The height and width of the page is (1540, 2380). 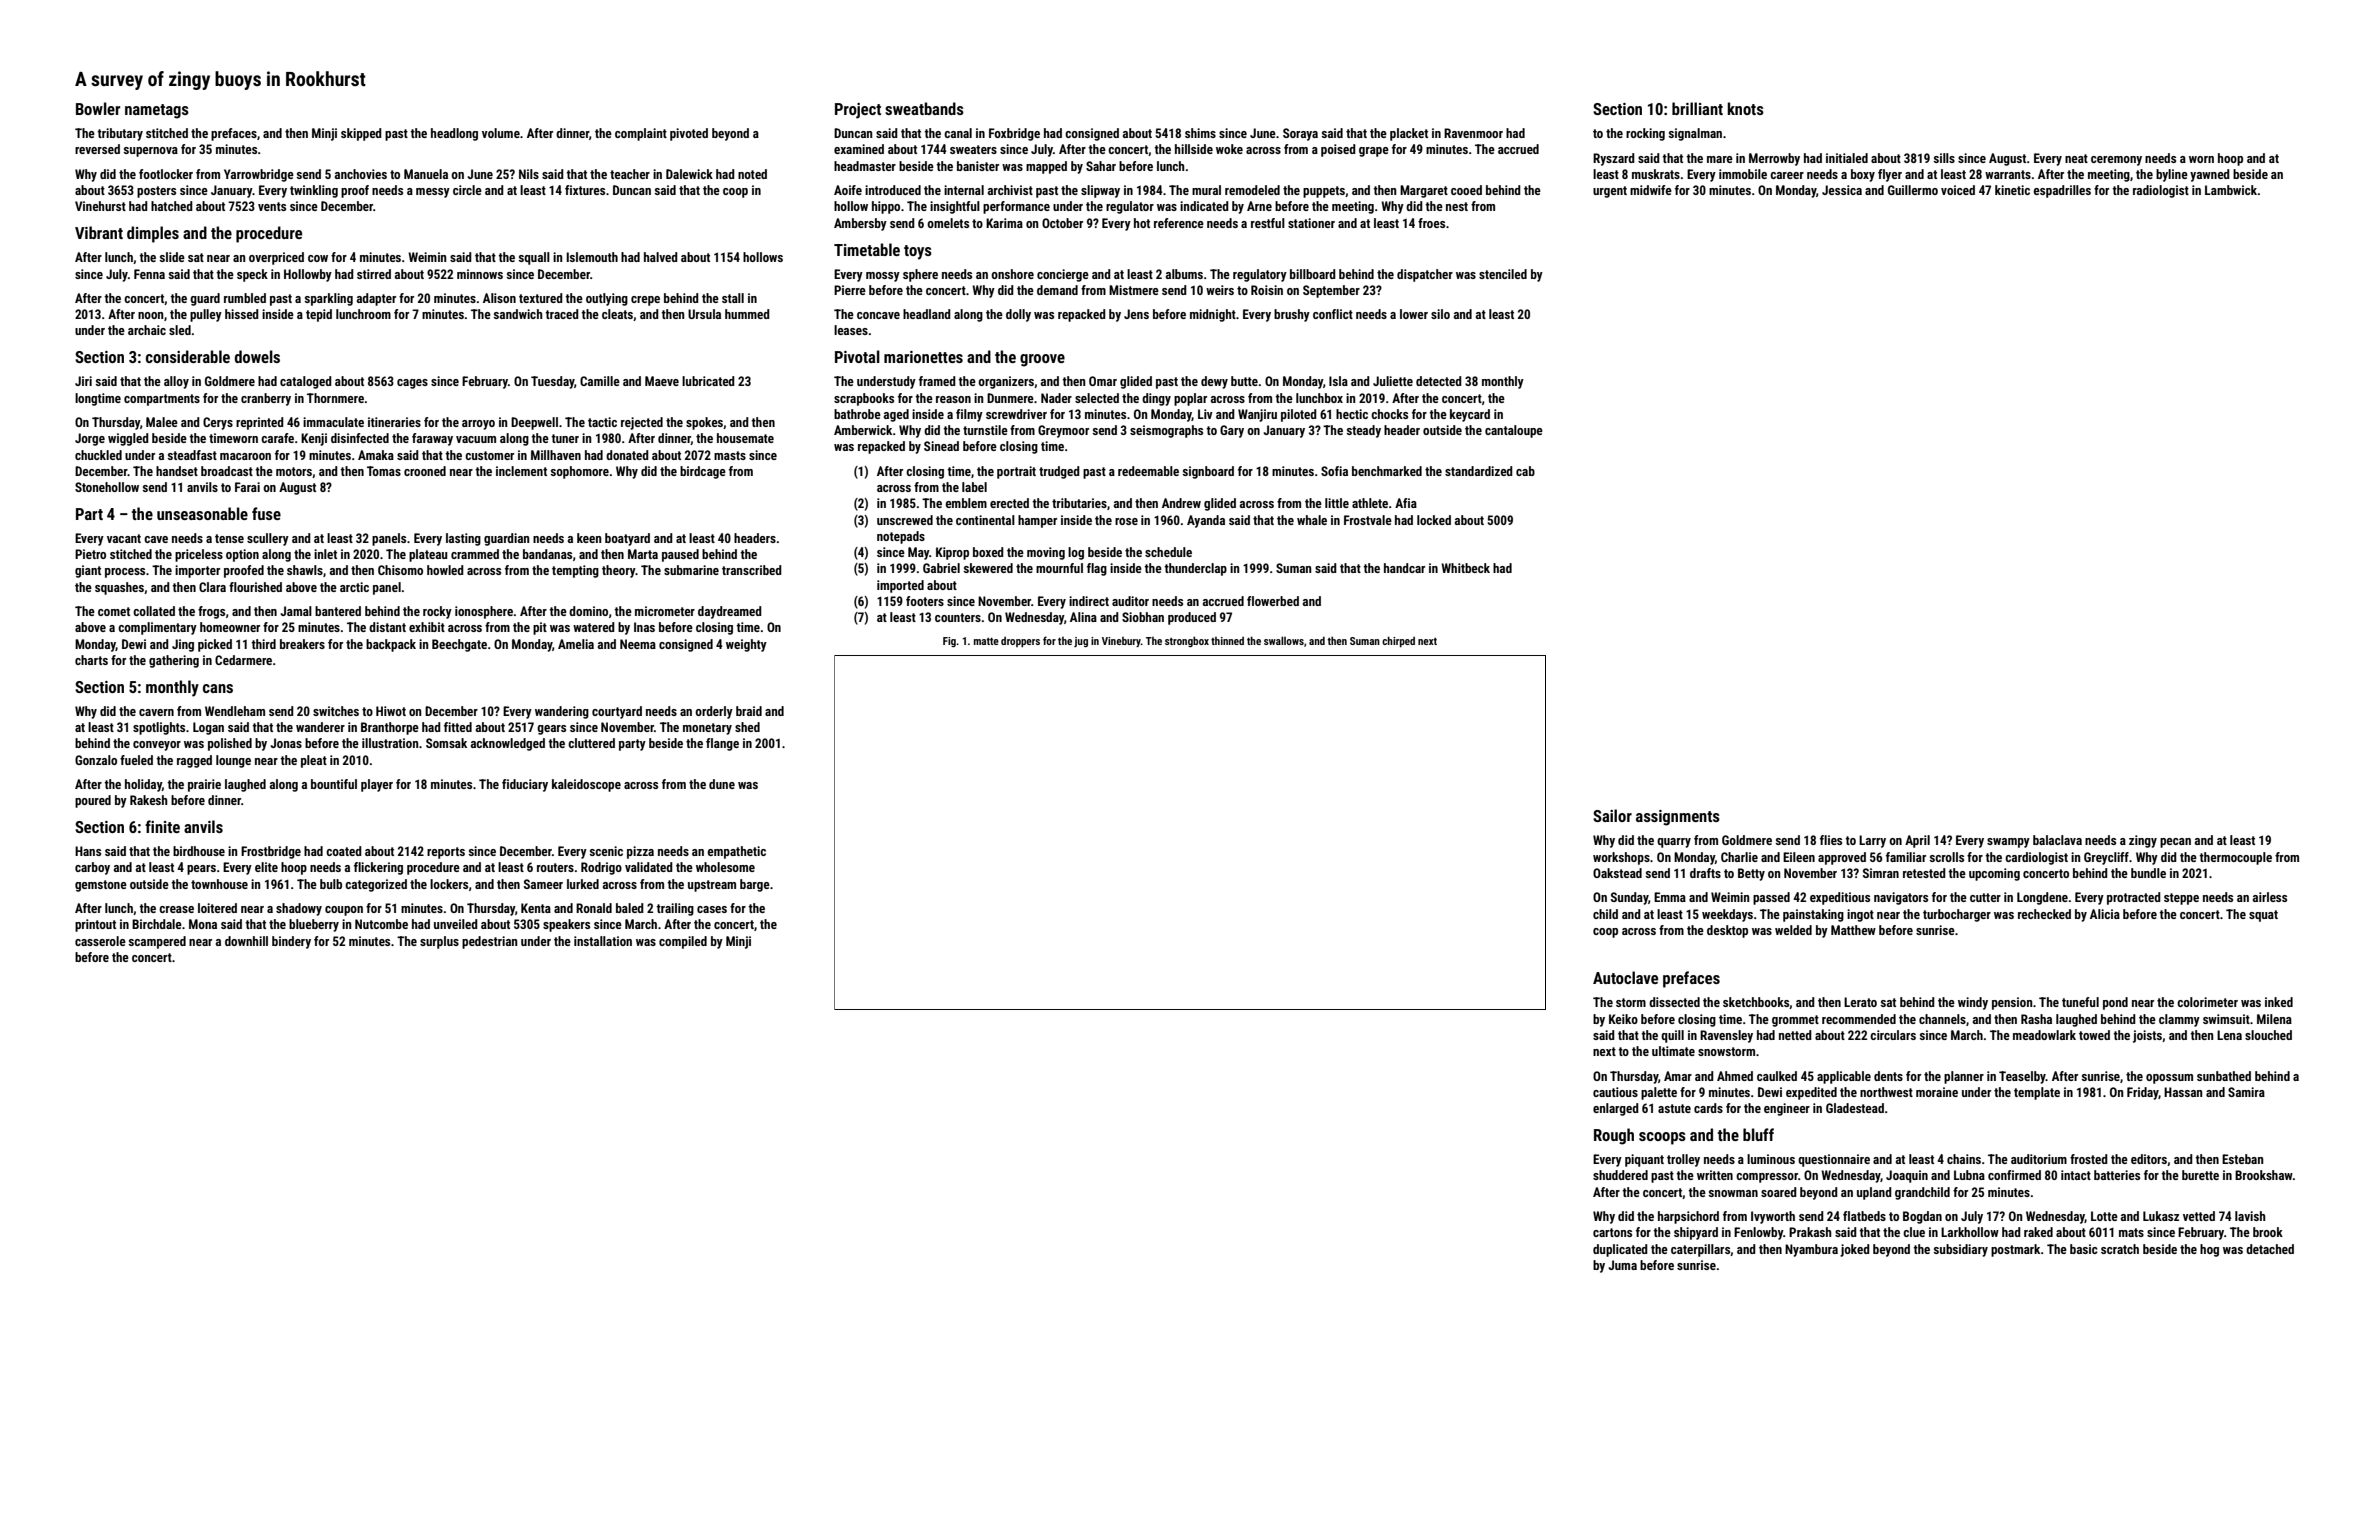 What do you see at coordinates (708, 381) in the page?
I see `lubricated` at bounding box center [708, 381].
